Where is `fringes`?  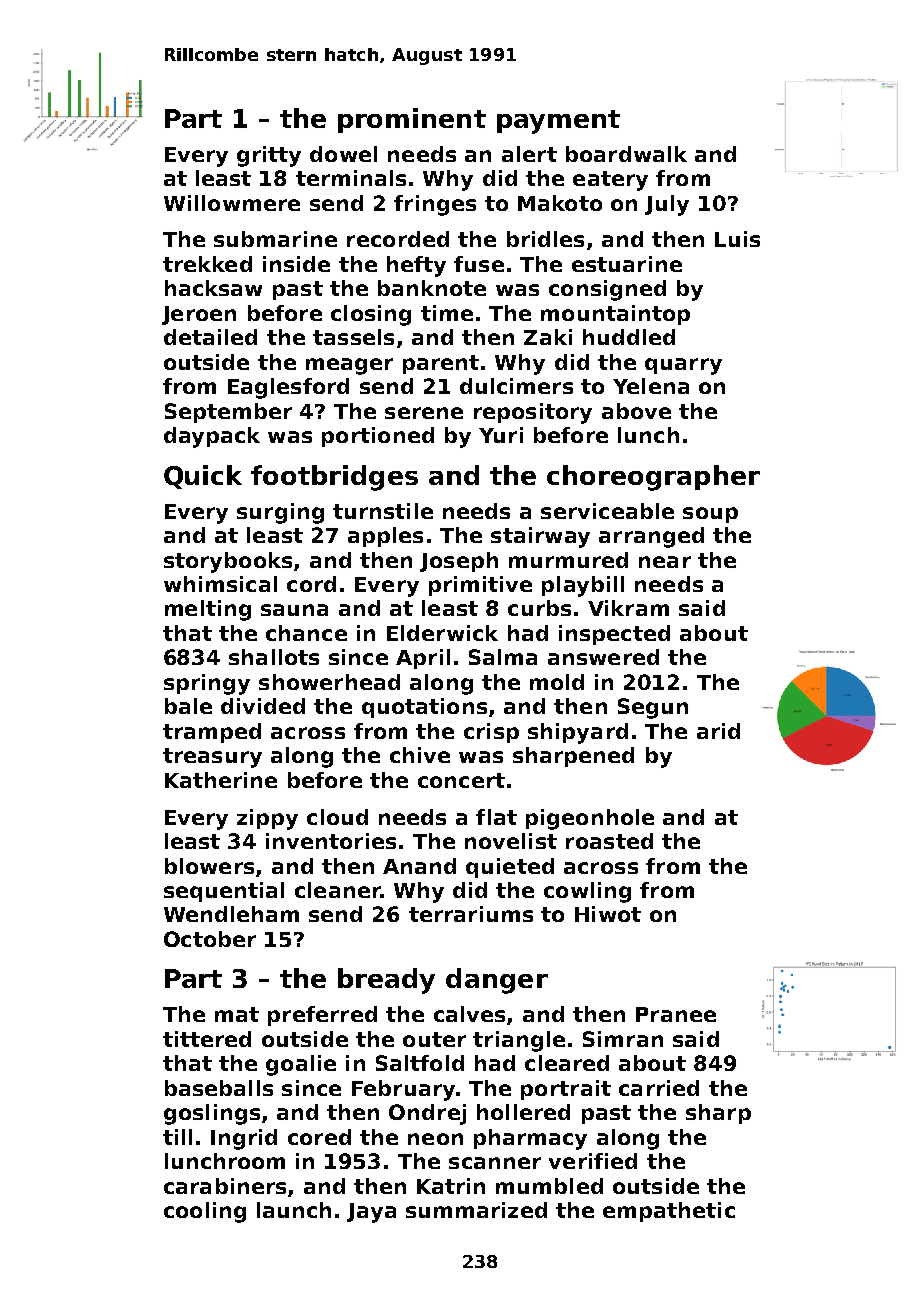 fringes is located at coordinates (435, 205).
